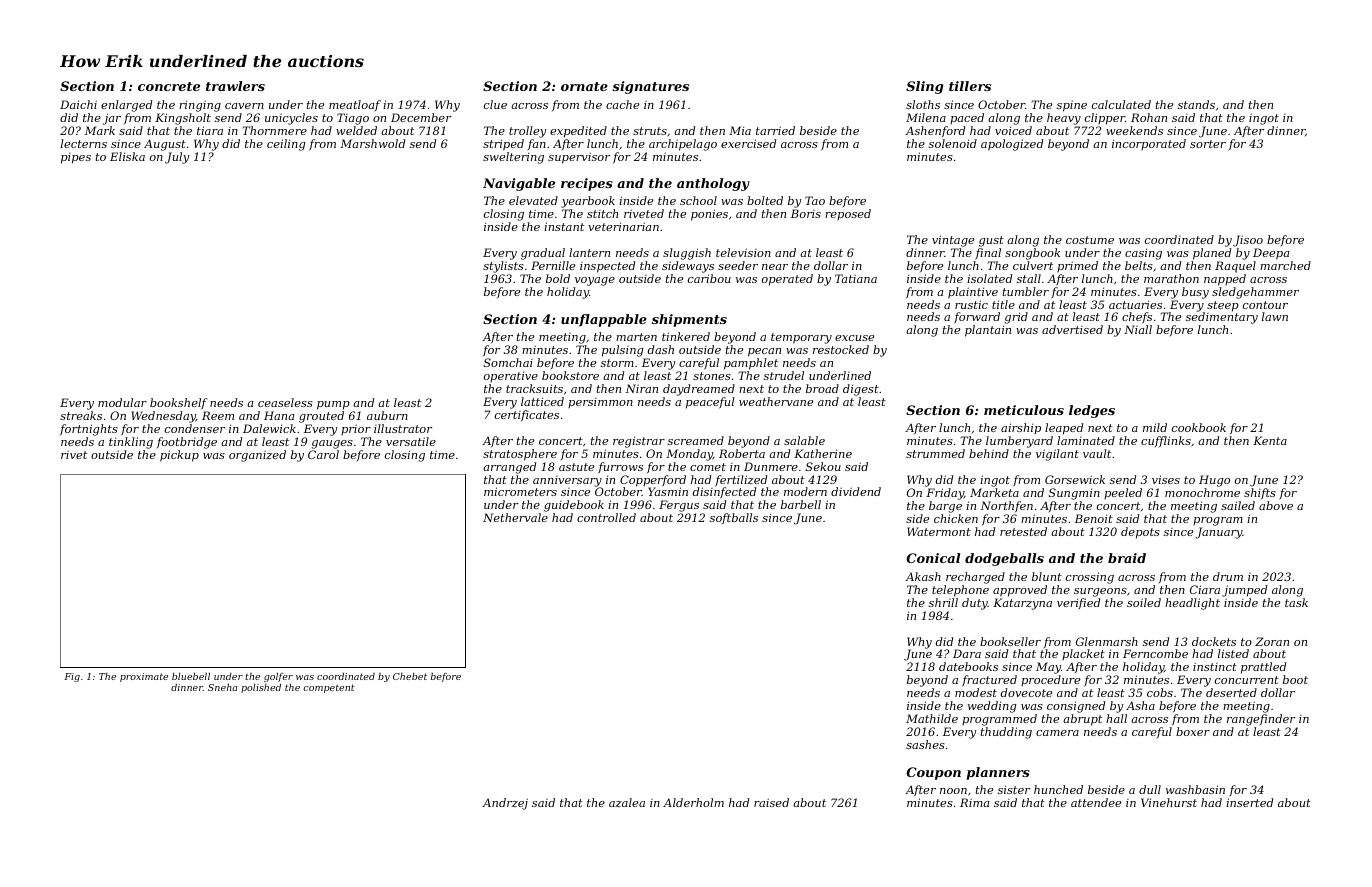  Describe the element at coordinates (126, 106) in the image. I see `enlarged` at that location.
